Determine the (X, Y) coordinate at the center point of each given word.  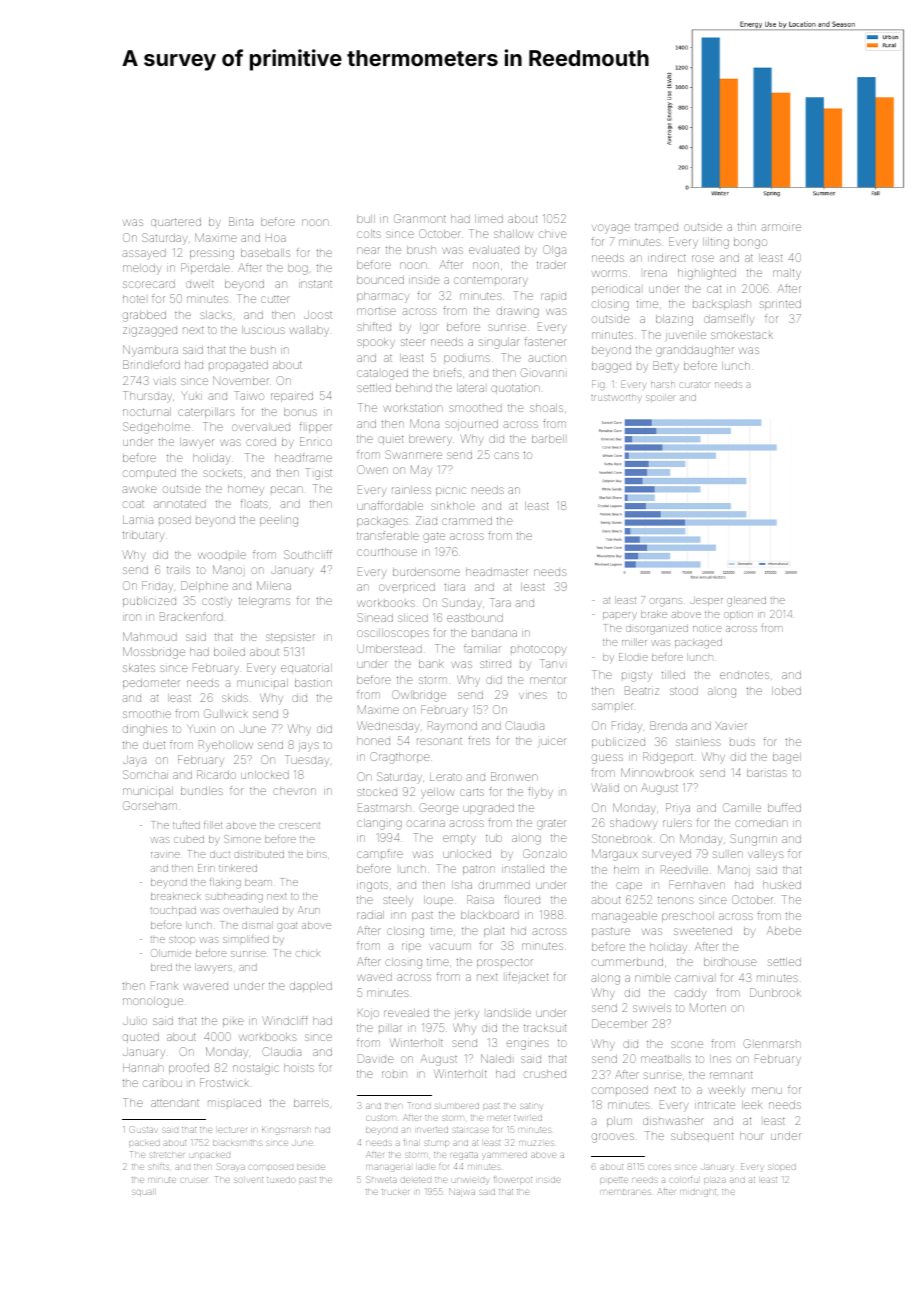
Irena (655, 273)
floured (522, 899)
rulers (677, 823)
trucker (395, 1192)
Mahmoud (150, 636)
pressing (212, 255)
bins (317, 854)
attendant (175, 1103)
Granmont (420, 218)
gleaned (746, 601)
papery (620, 616)
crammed (467, 521)
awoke (139, 489)
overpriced (407, 588)
